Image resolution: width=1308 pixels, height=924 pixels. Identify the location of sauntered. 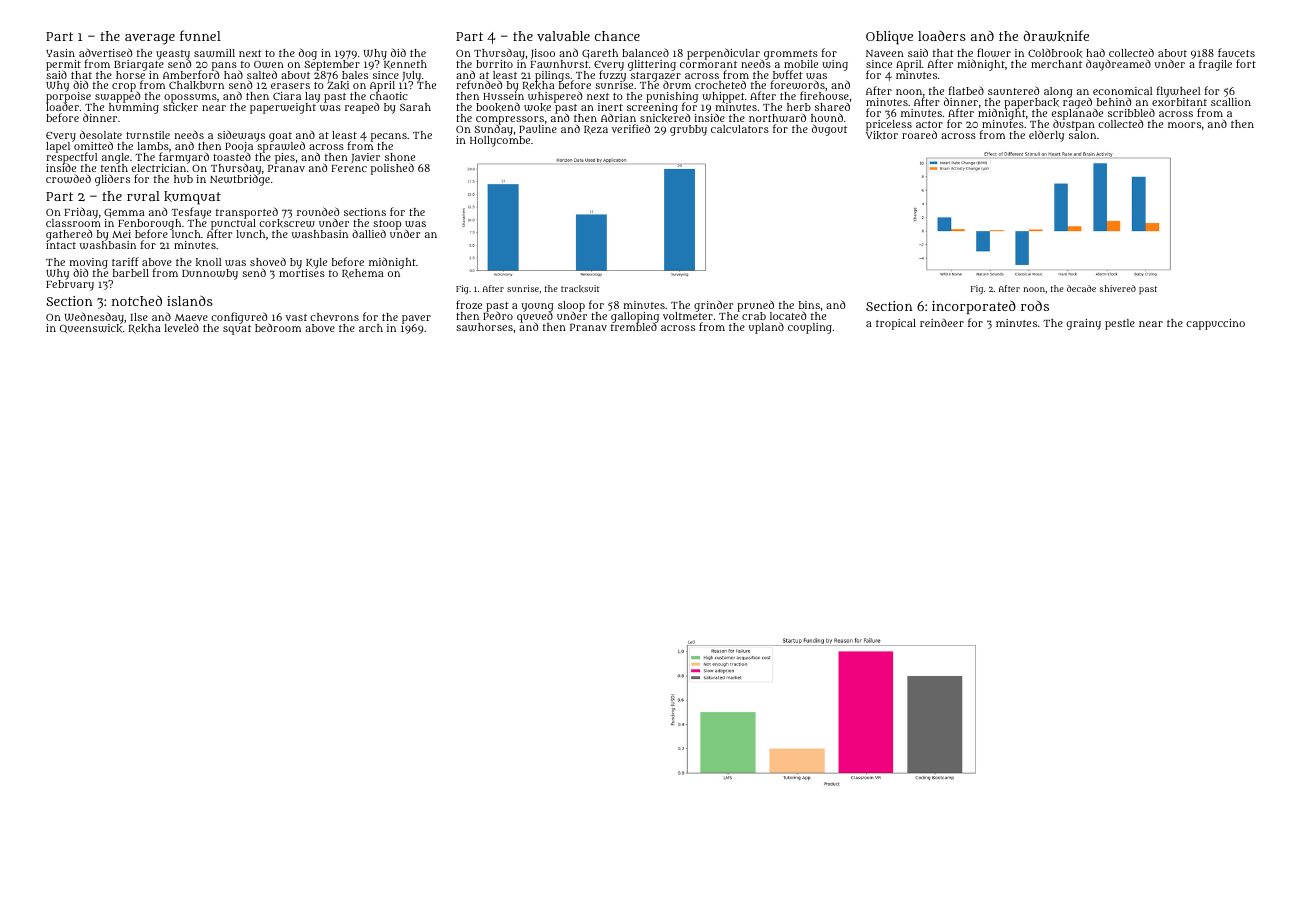
(1013, 90).
